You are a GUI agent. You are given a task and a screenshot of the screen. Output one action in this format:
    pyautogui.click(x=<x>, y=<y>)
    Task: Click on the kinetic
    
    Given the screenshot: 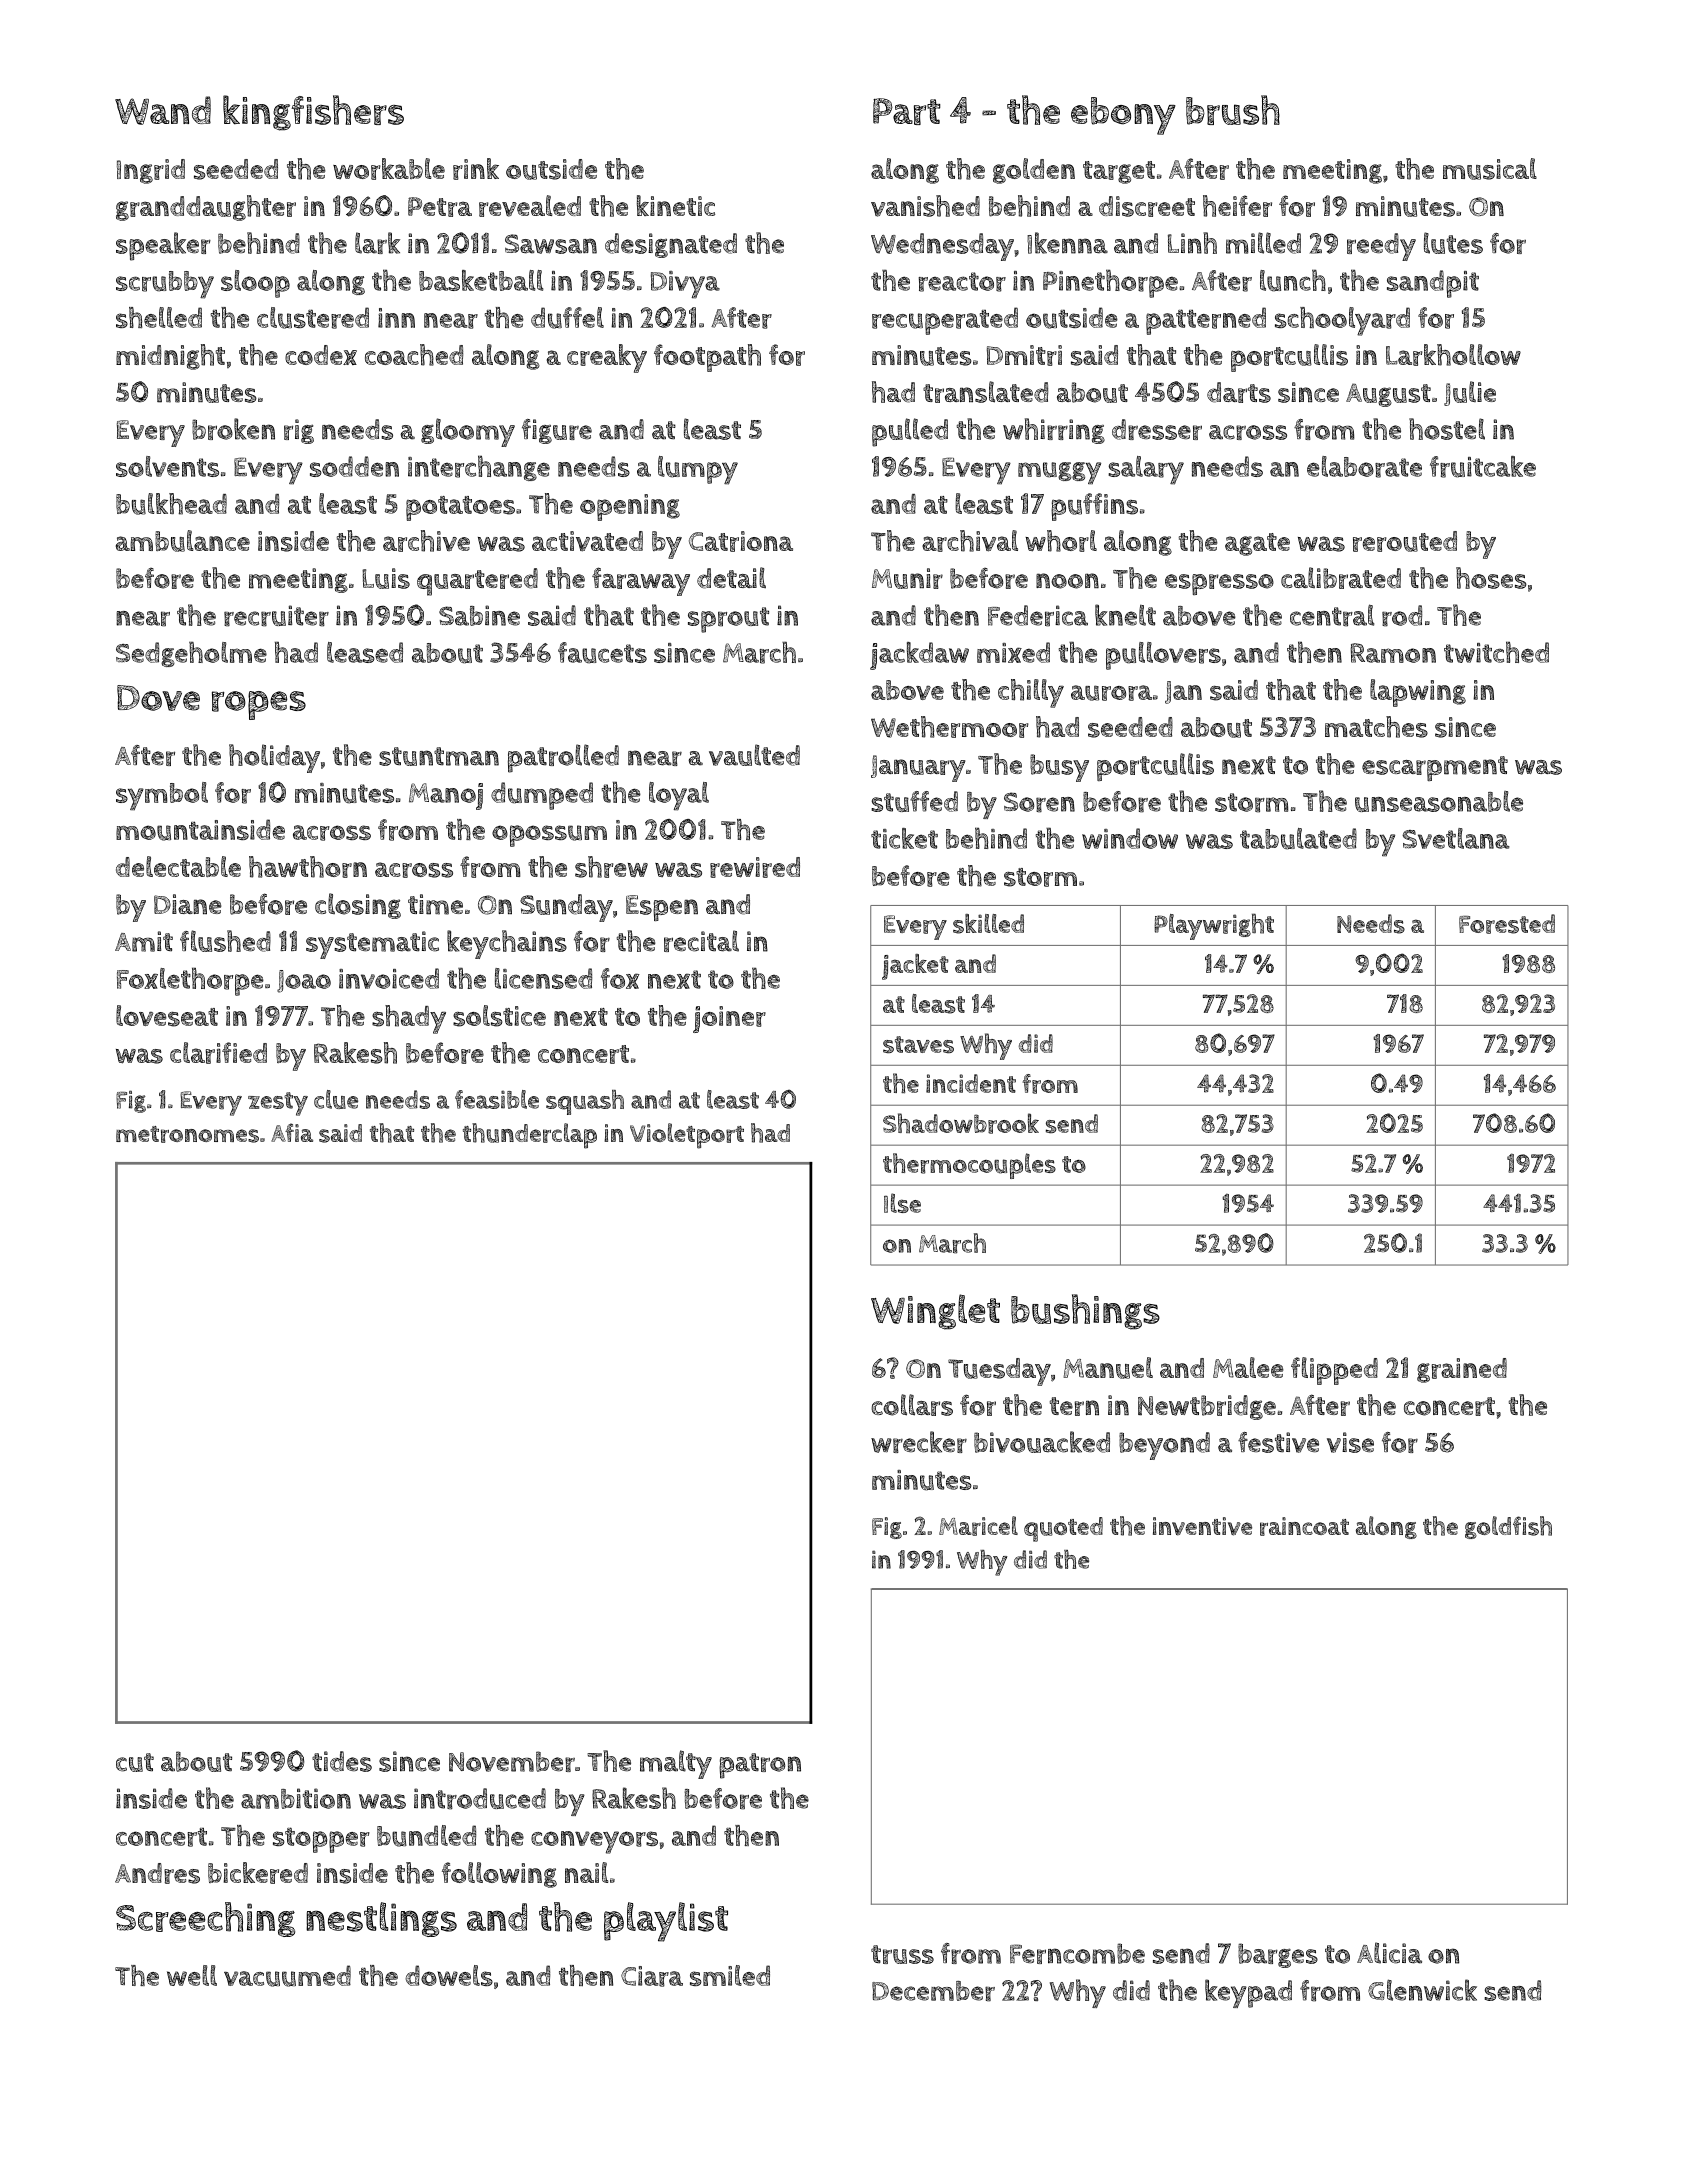 What is the action you would take?
    pyautogui.click(x=676, y=205)
